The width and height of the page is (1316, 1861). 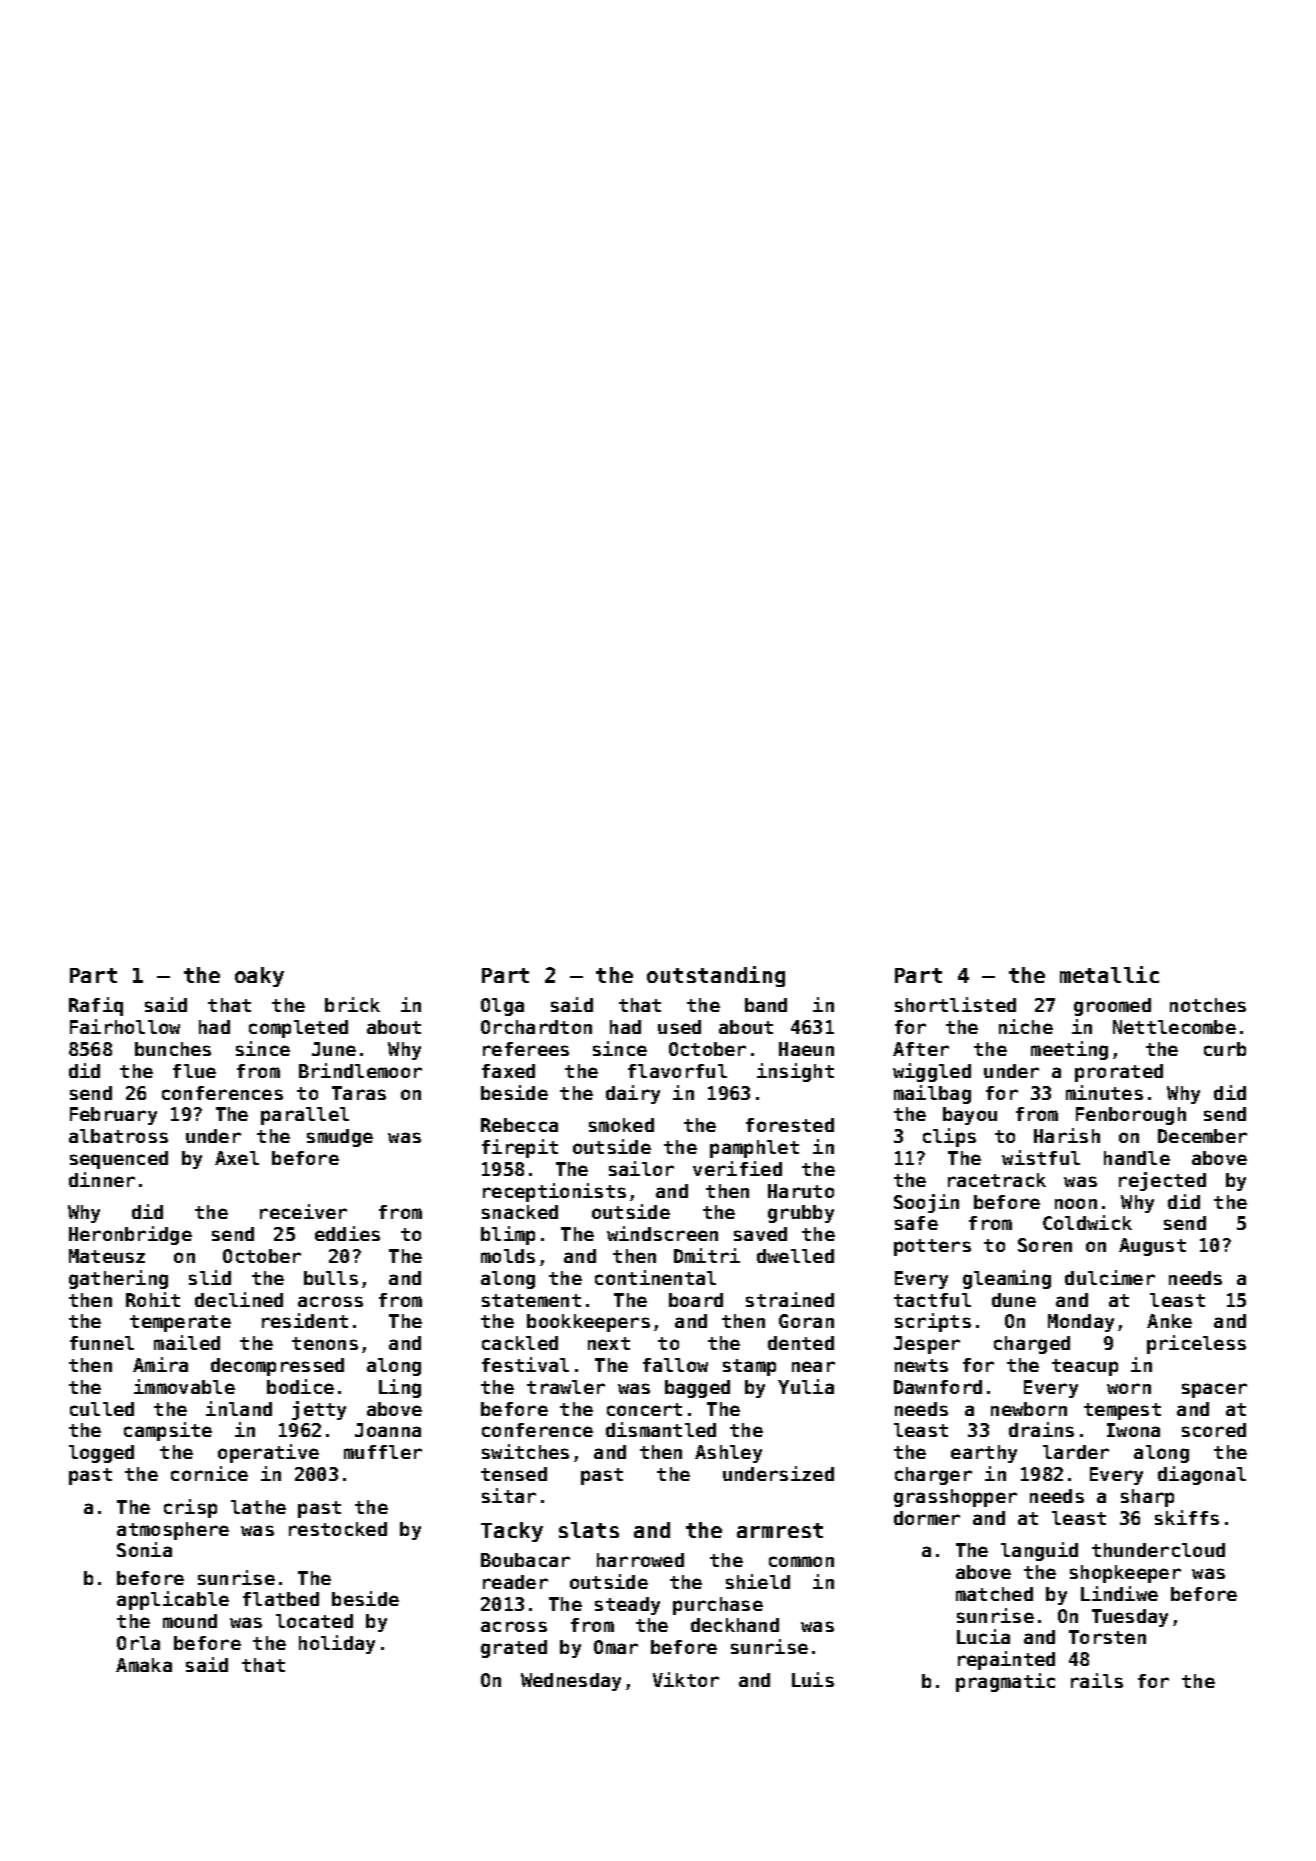 What do you see at coordinates (1081, 1323) in the page?
I see `Monday` at bounding box center [1081, 1323].
